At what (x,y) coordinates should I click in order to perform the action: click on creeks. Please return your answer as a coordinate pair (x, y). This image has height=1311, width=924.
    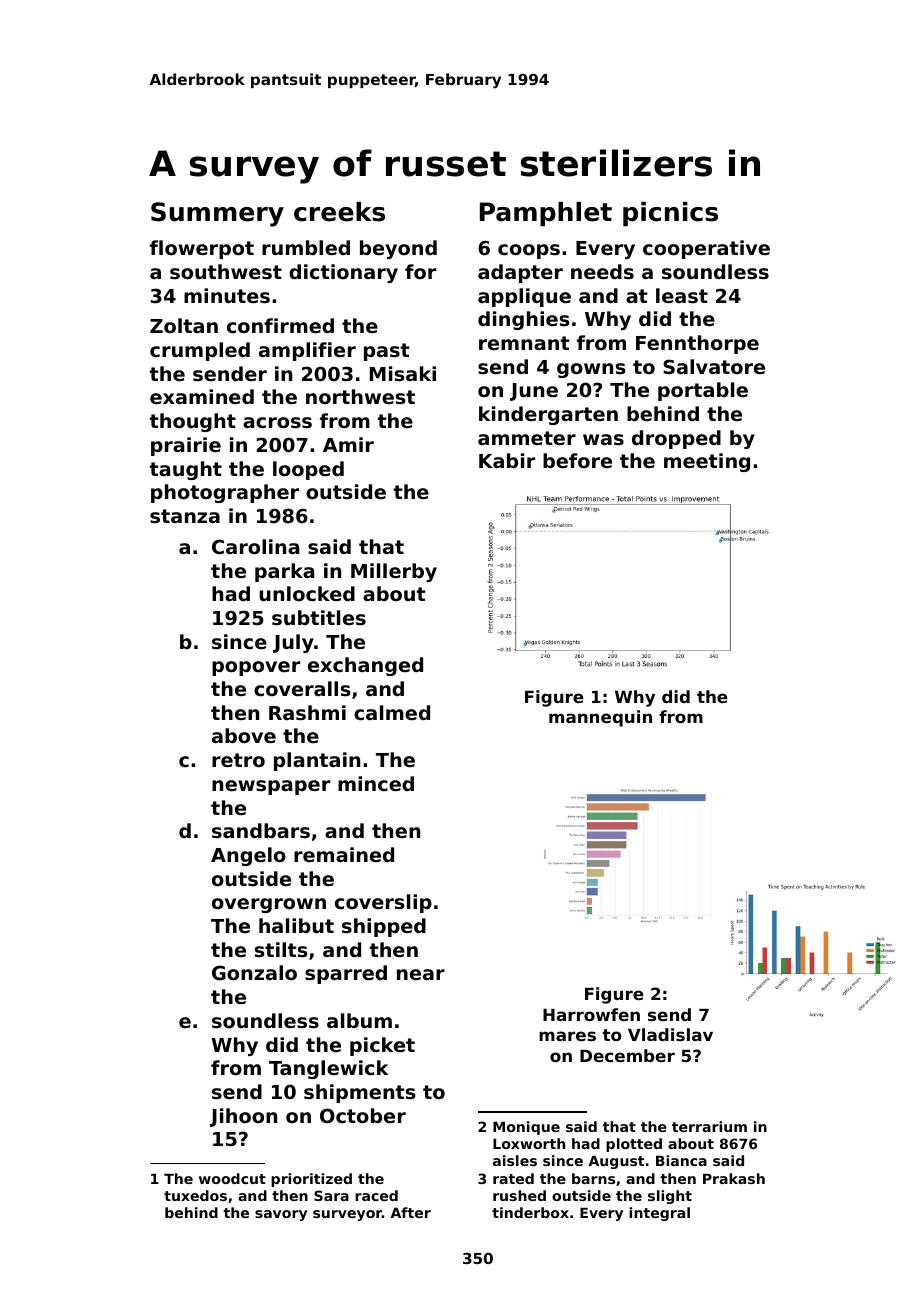
    Looking at the image, I should click on (339, 212).
